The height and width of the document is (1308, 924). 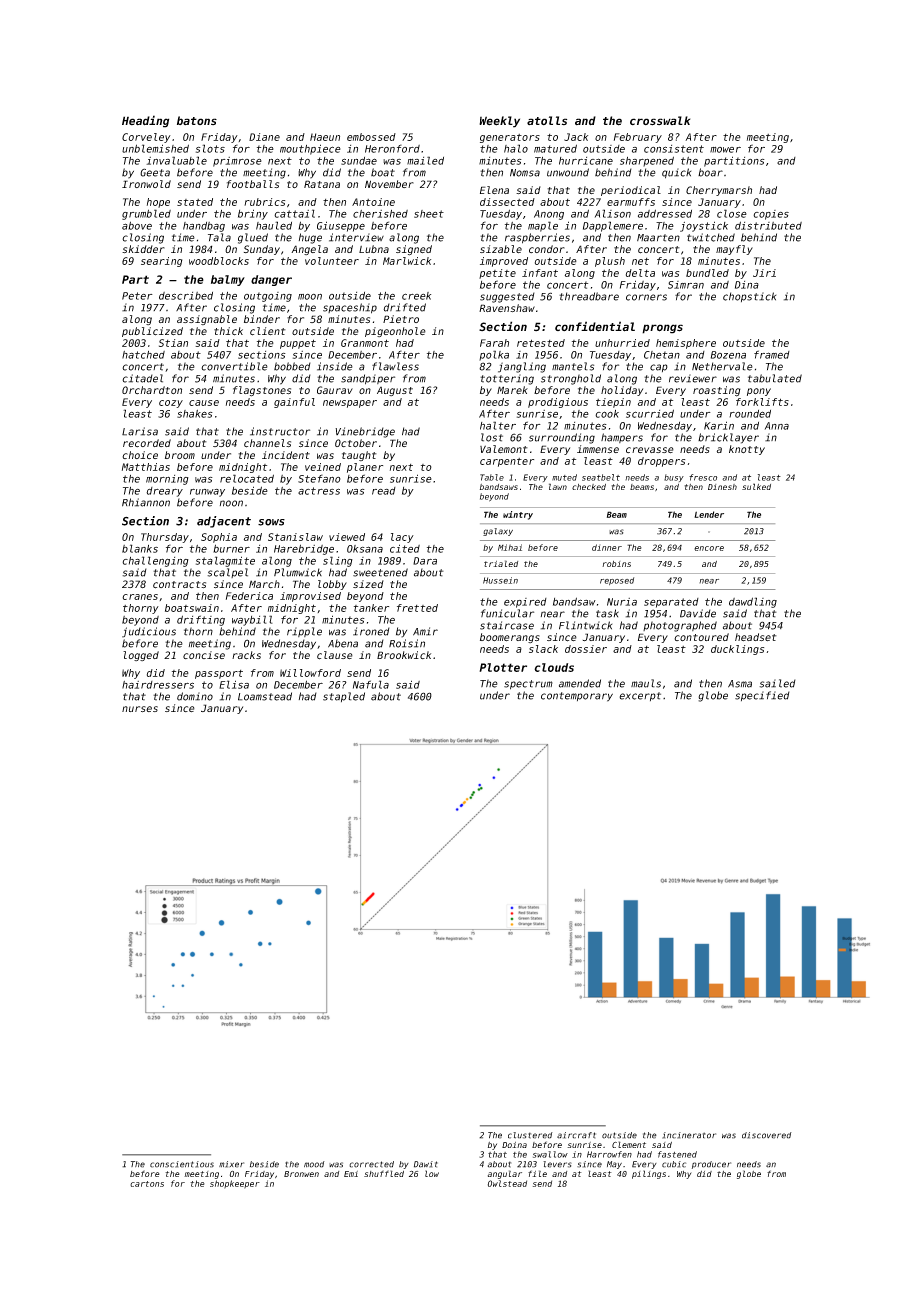 I want to click on discovered, so click(x=767, y=1135).
